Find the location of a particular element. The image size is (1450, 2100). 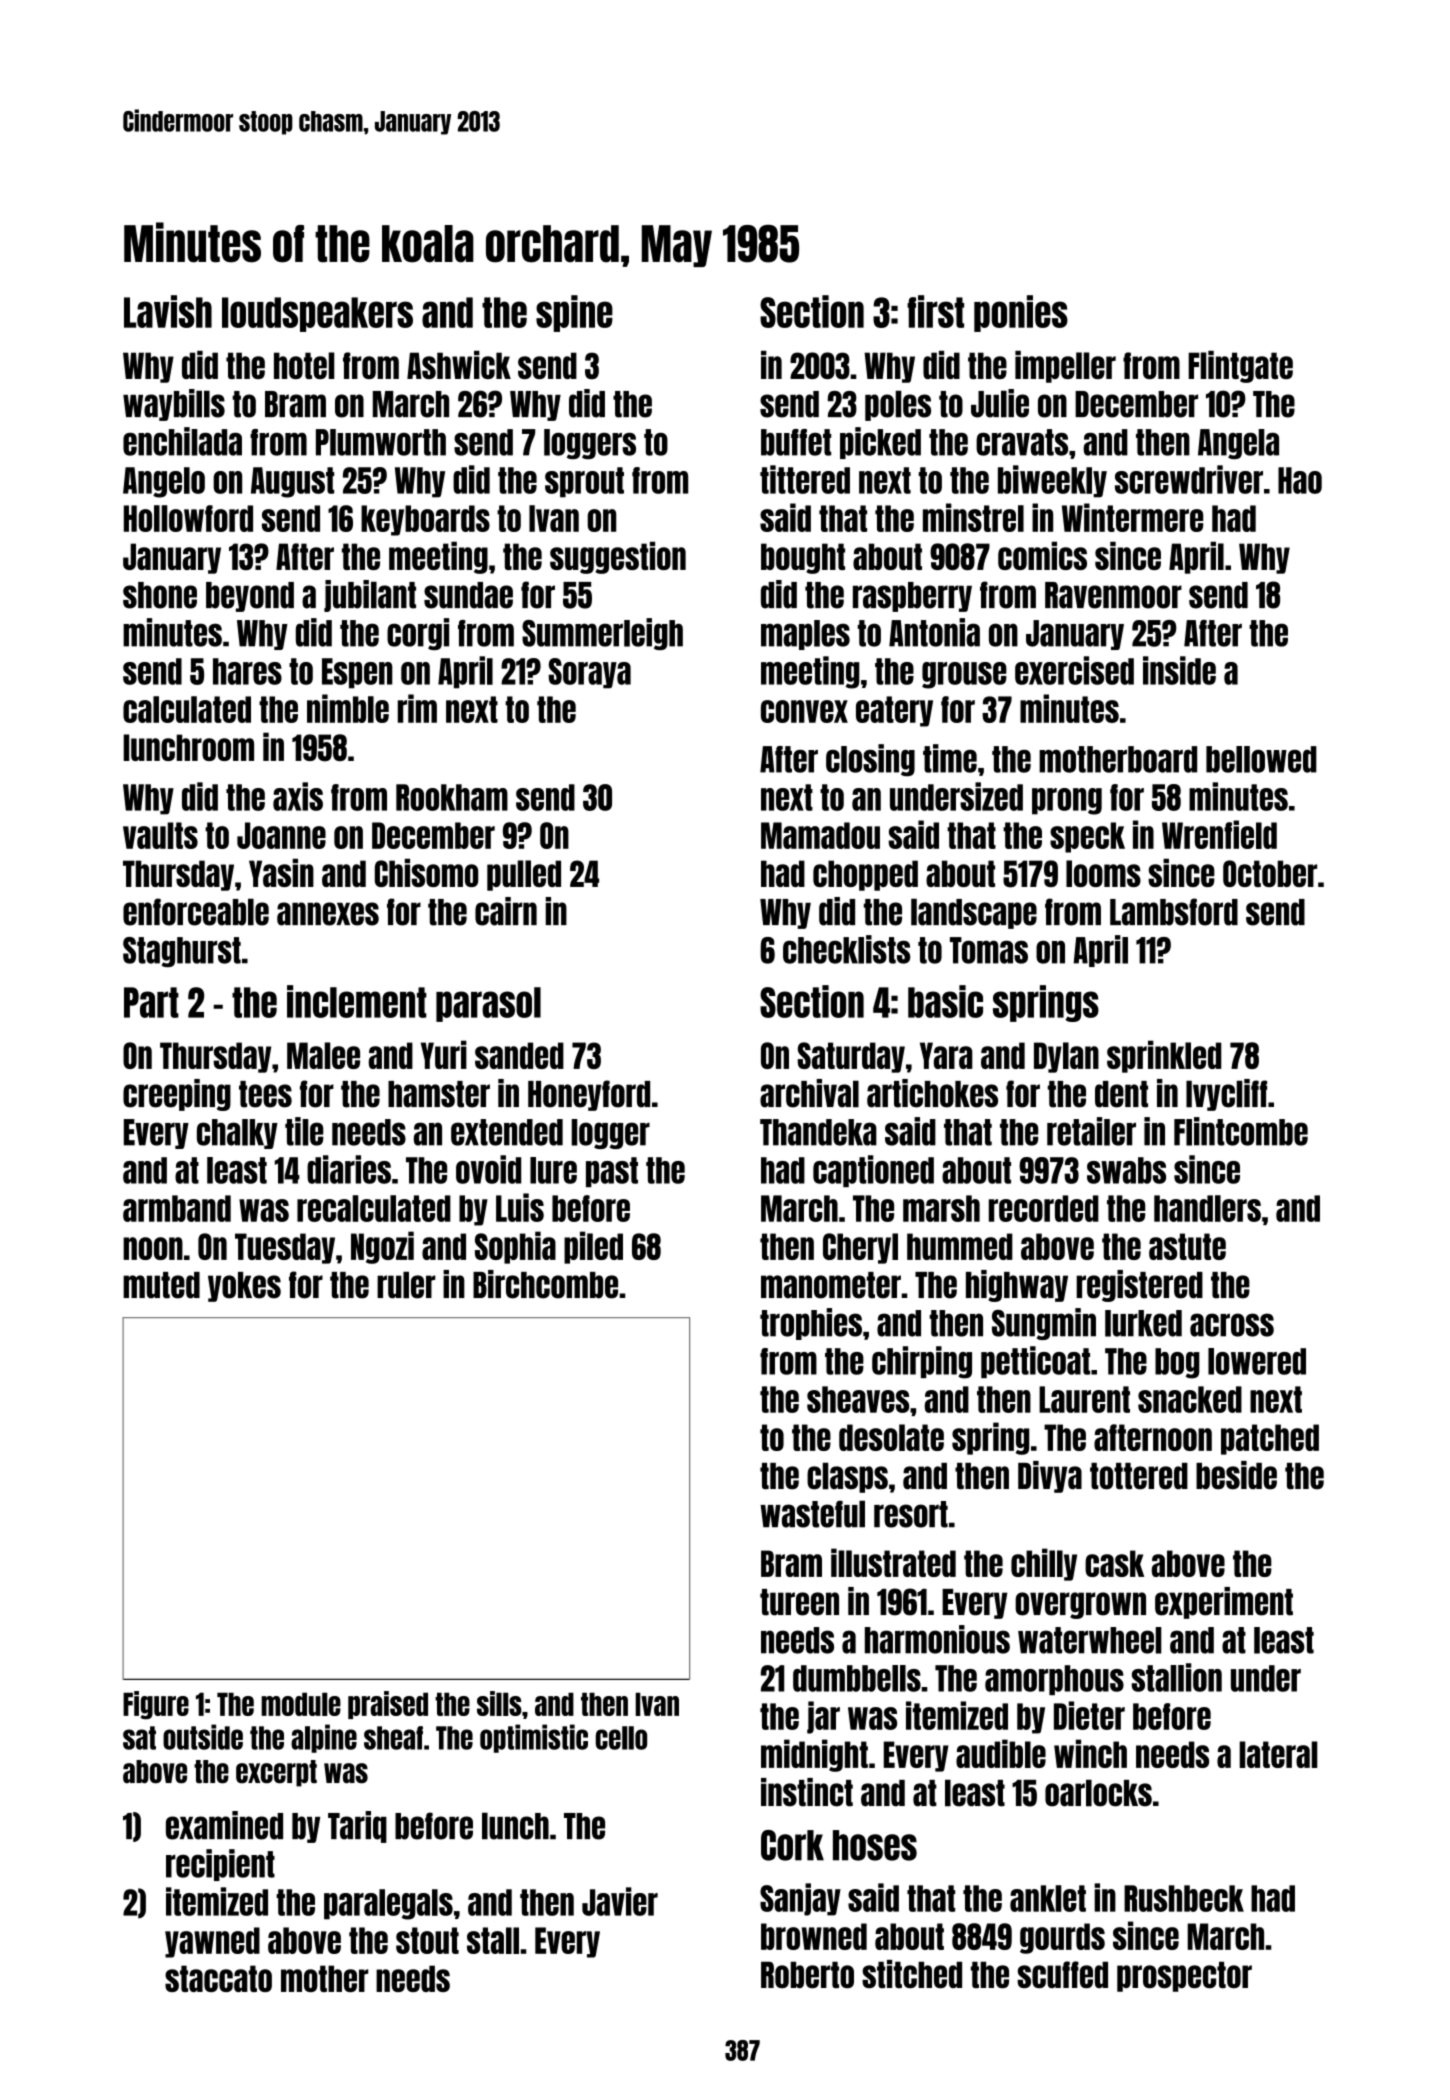

spine is located at coordinates (574, 313).
